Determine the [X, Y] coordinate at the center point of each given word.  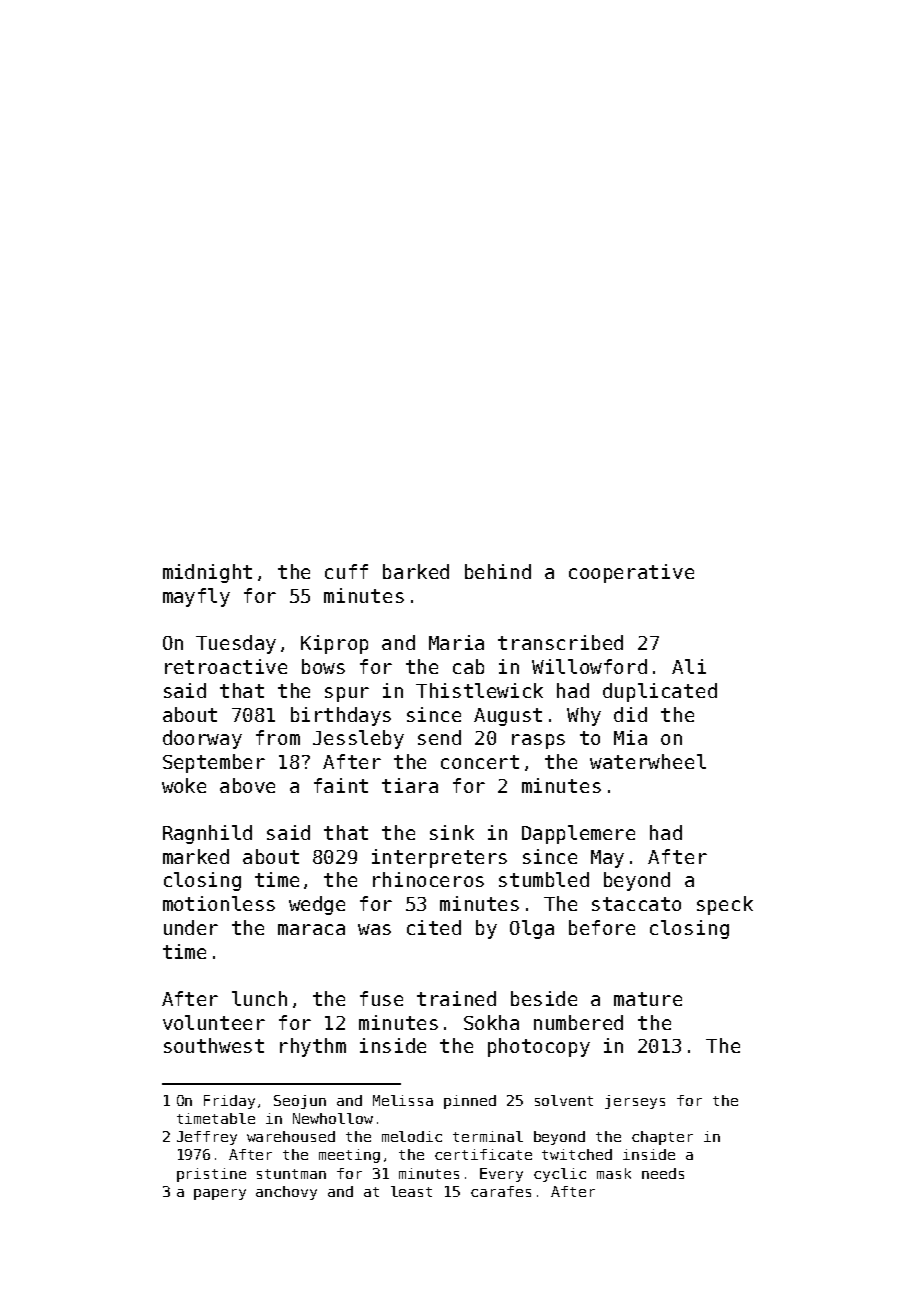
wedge [317, 905]
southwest [214, 1045]
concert [480, 762]
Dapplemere [578, 834]
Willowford [589, 666]
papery [220, 1194]
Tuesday [236, 644]
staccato [636, 904]
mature [648, 999]
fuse [381, 998]
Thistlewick [479, 690]
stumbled [544, 879]
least [411, 1191]
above [247, 785]
